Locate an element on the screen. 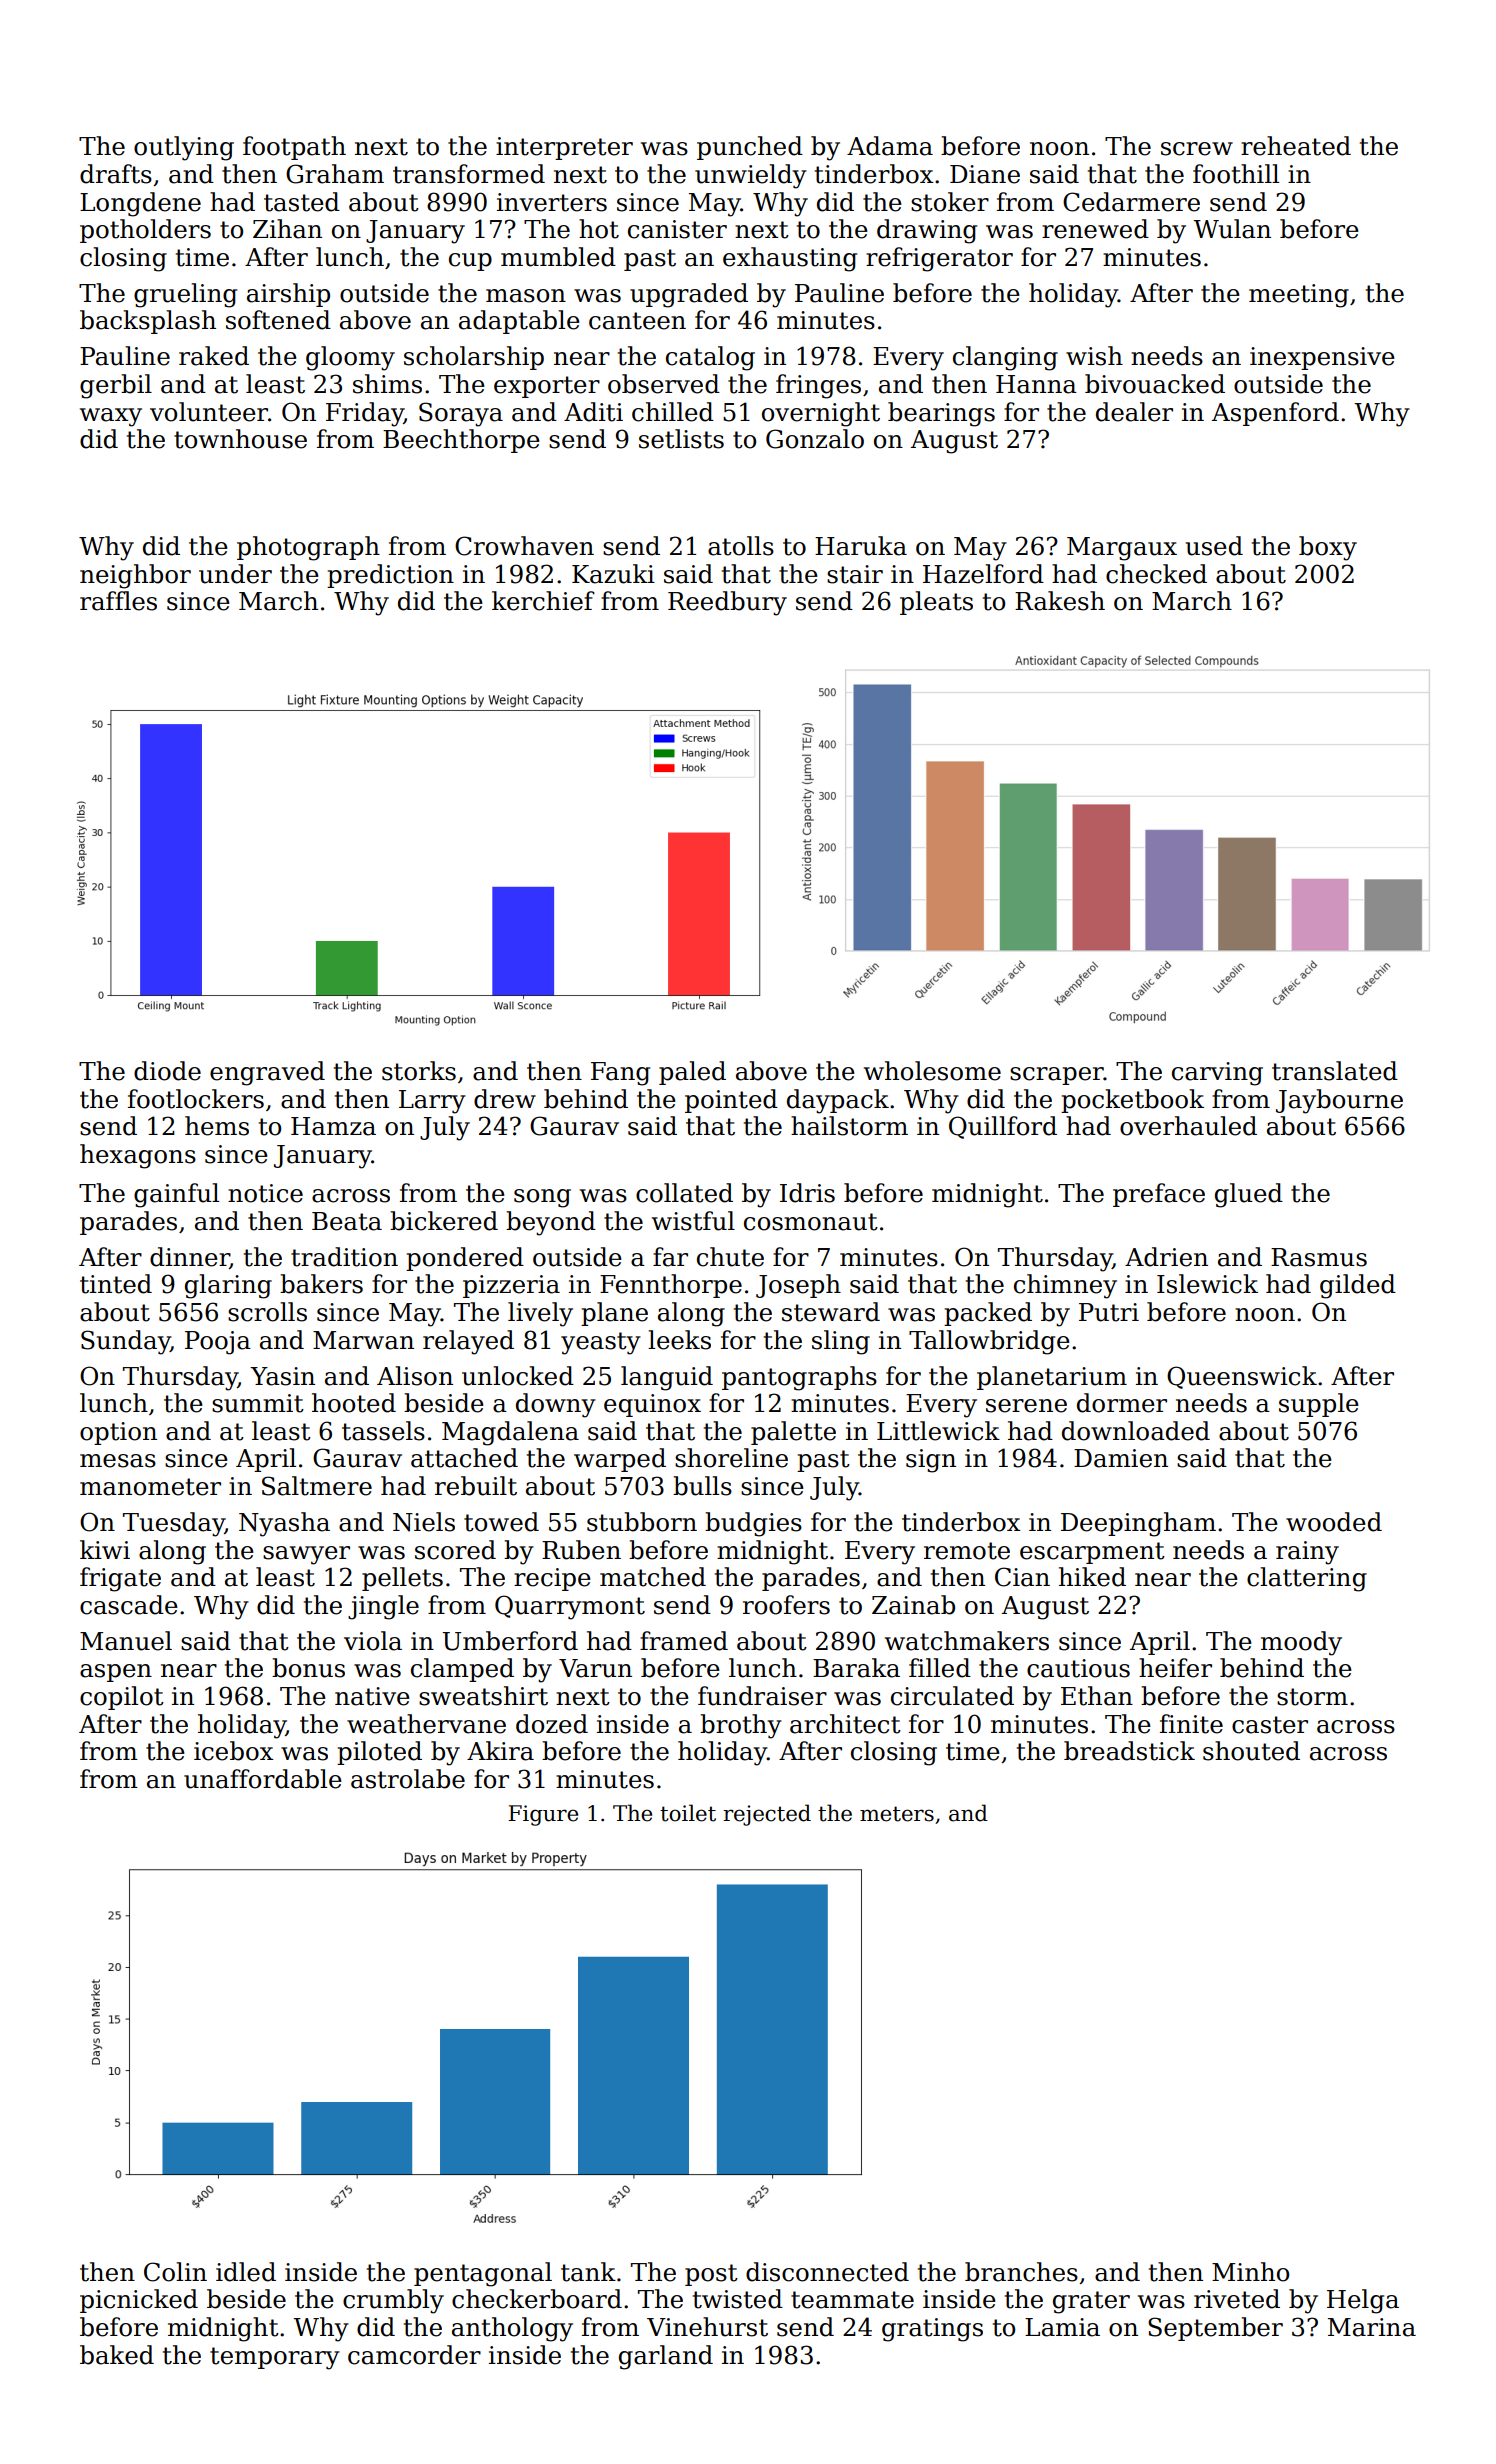  baked is located at coordinates (117, 2355).
